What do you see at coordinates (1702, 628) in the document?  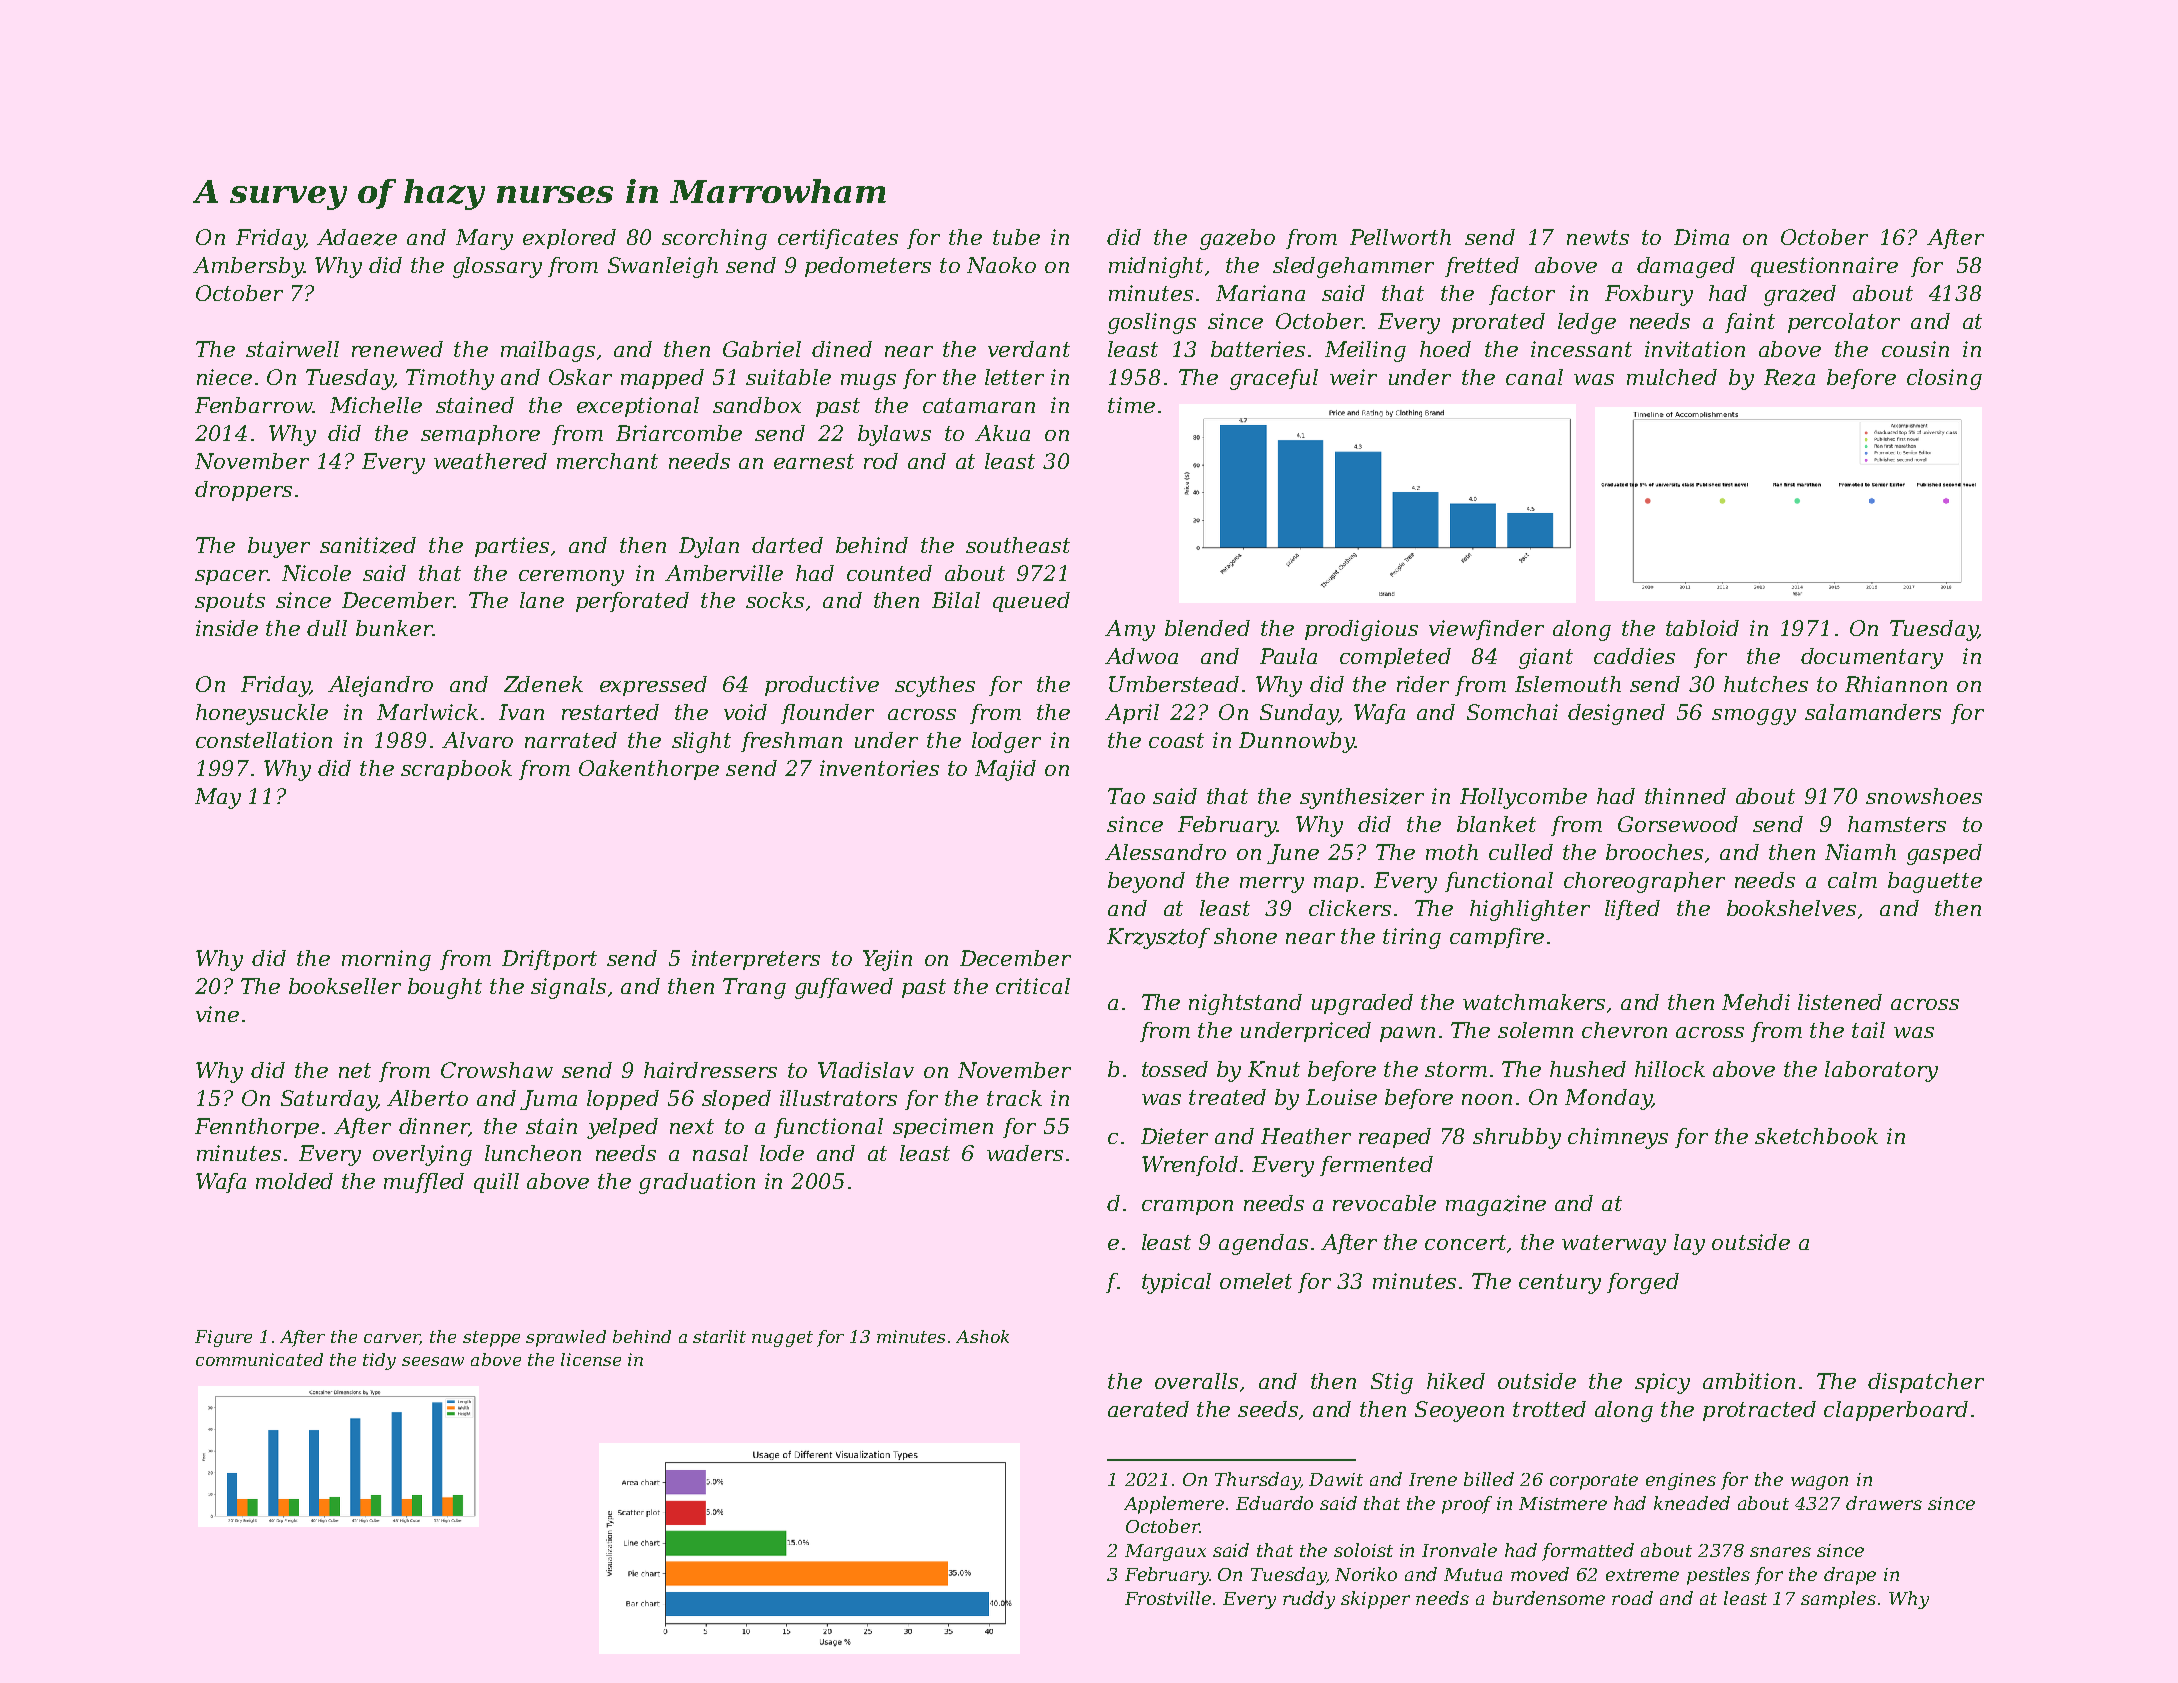 I see `tabloid` at bounding box center [1702, 628].
